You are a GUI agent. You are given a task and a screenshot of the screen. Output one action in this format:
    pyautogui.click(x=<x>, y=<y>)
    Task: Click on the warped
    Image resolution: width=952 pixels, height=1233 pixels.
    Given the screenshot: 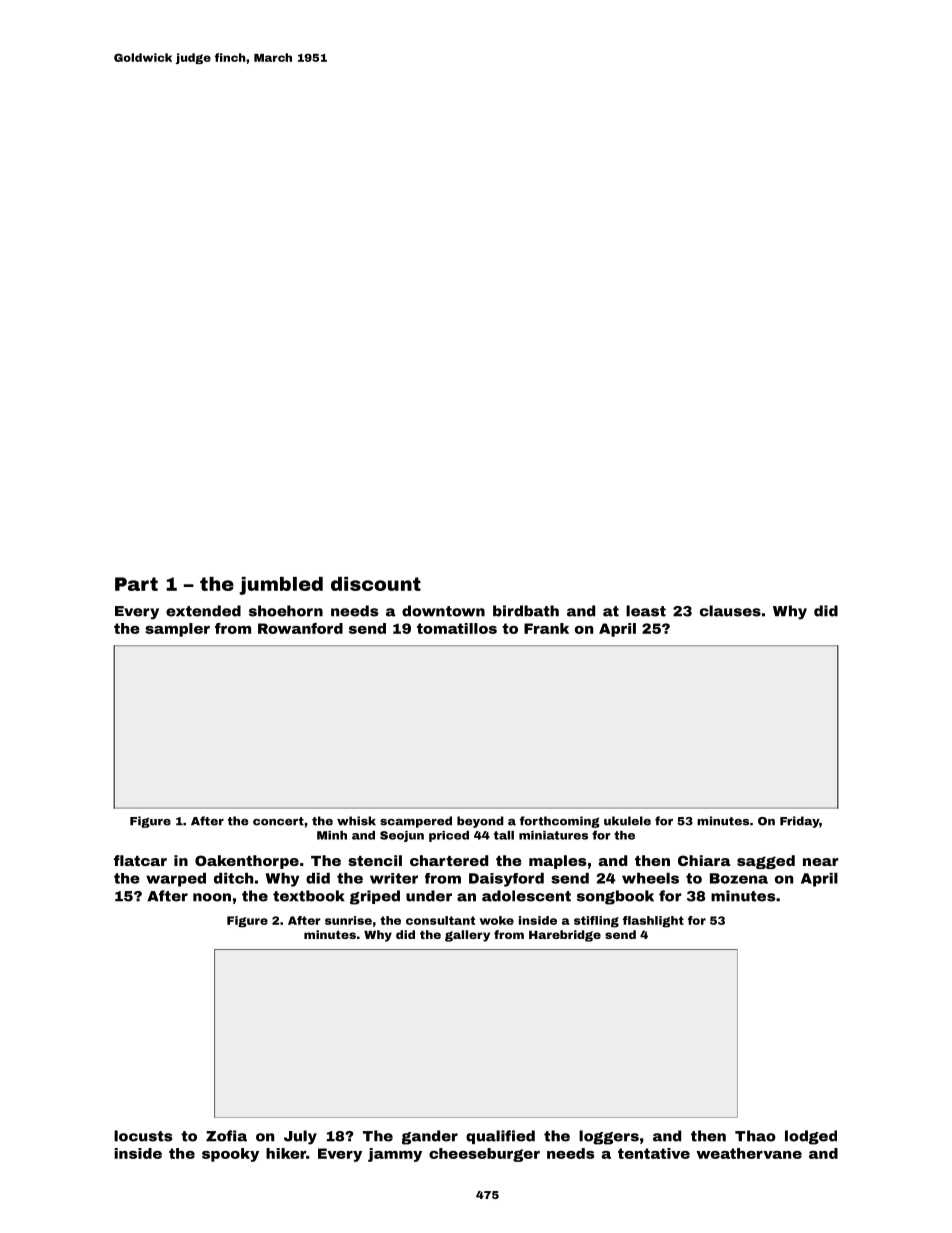 What is the action you would take?
    pyautogui.click(x=176, y=880)
